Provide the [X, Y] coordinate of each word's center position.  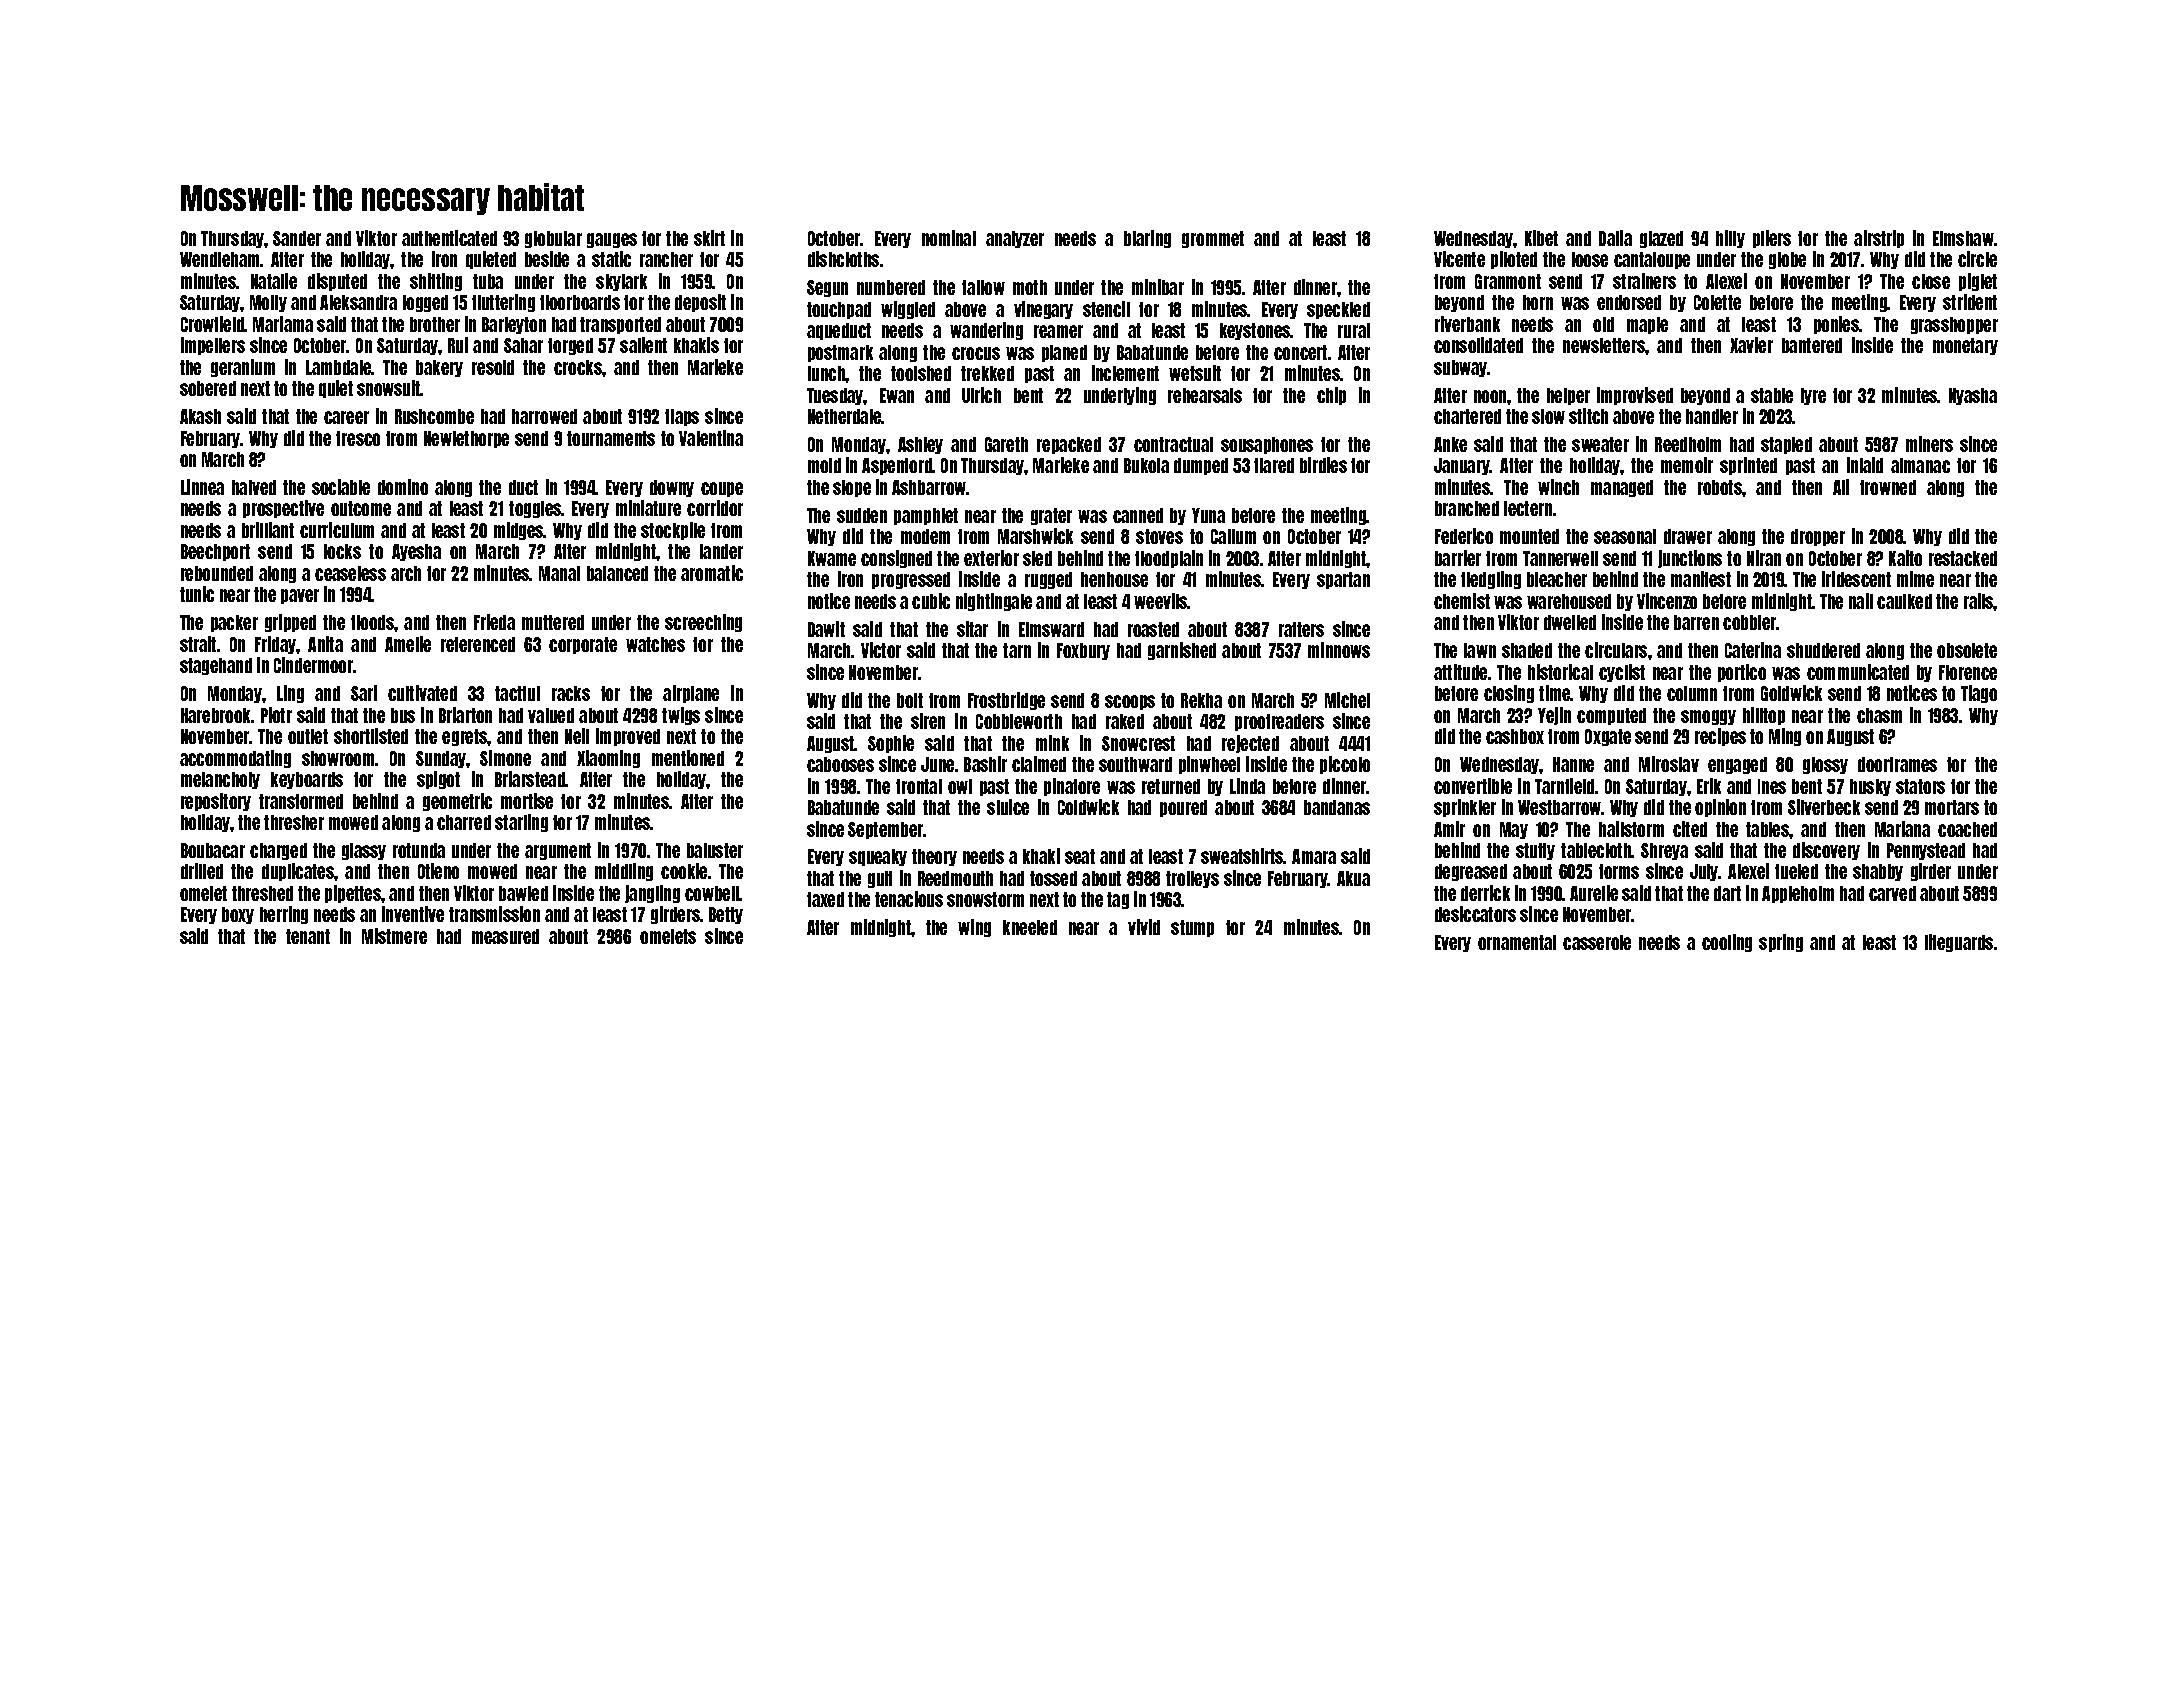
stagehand [216, 666]
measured [505, 936]
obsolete [1967, 650]
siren [928, 721]
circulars [1616, 650]
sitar [972, 629]
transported [620, 325]
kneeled [1030, 927]
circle [1977, 259]
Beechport [215, 552]
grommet [1213, 239]
